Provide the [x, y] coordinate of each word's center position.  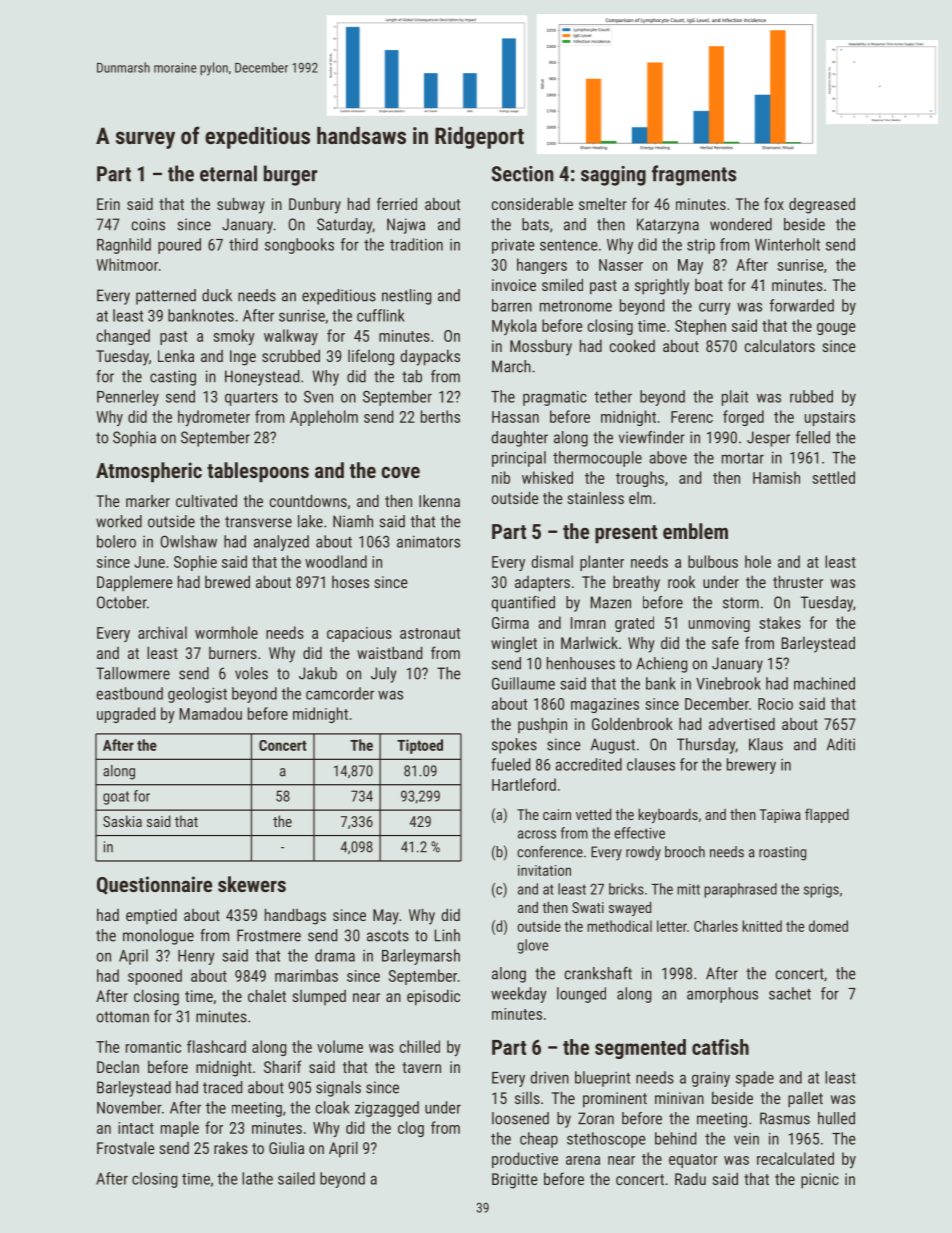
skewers [252, 884]
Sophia [134, 439]
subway [241, 205]
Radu [690, 1178]
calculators [780, 345]
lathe [257, 1178]
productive [525, 1160]
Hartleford [524, 784]
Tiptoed [420, 746]
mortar [743, 458]
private [513, 246]
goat [116, 798]
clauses [651, 764]
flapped [827, 815]
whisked [547, 477]
